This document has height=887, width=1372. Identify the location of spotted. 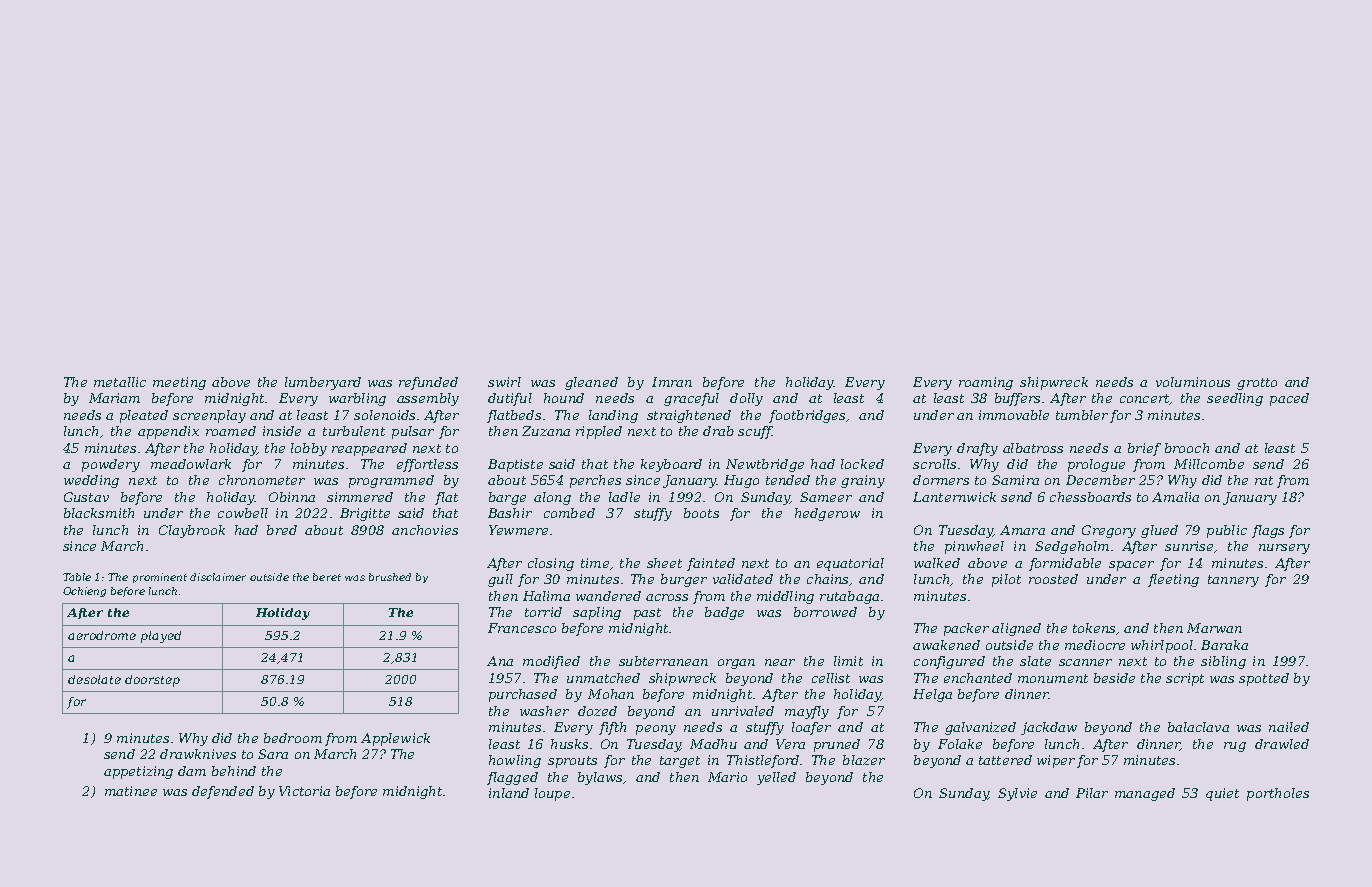
(1264, 679).
